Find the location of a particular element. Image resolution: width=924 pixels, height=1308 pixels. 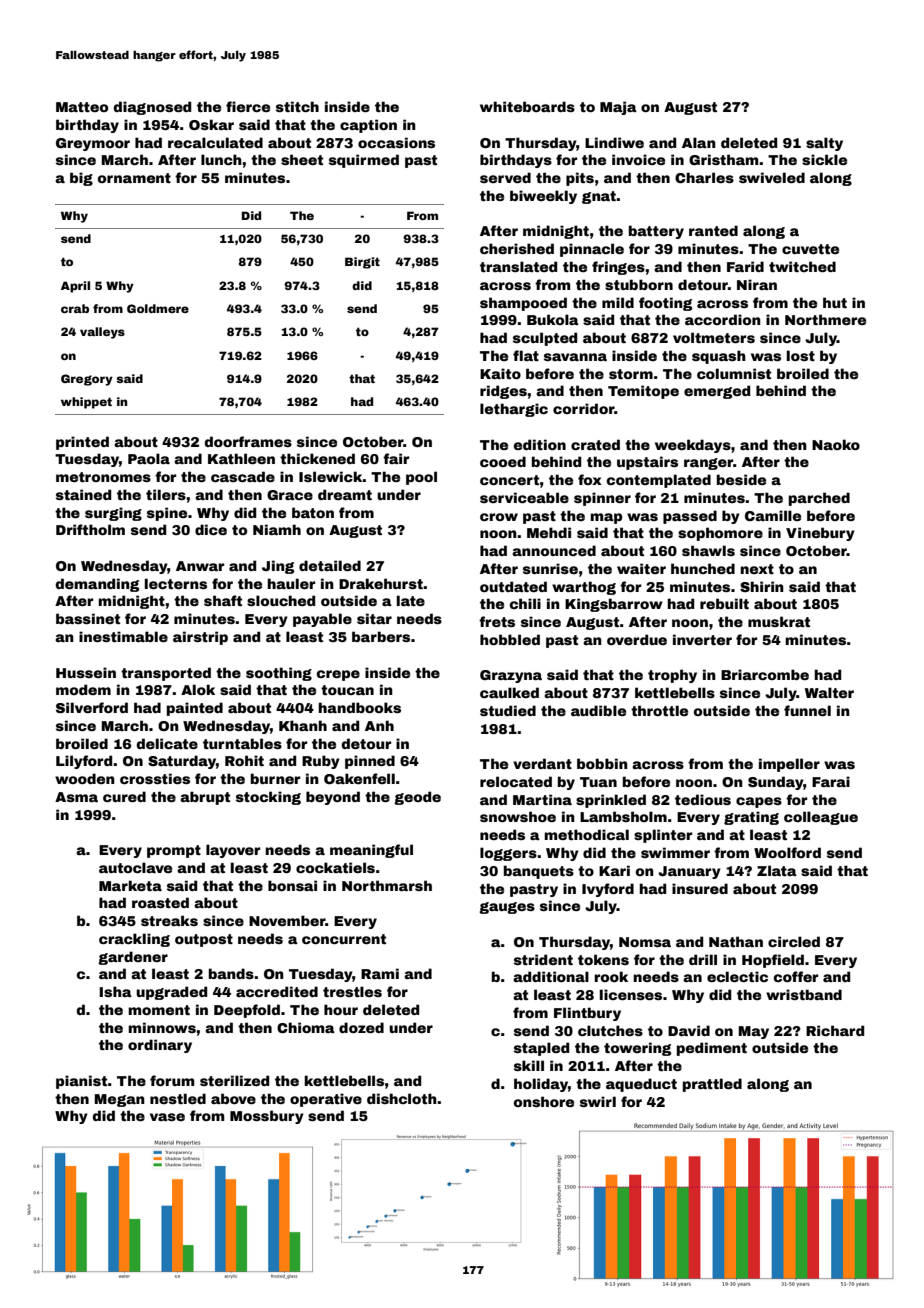

Silverford is located at coordinates (92, 707).
